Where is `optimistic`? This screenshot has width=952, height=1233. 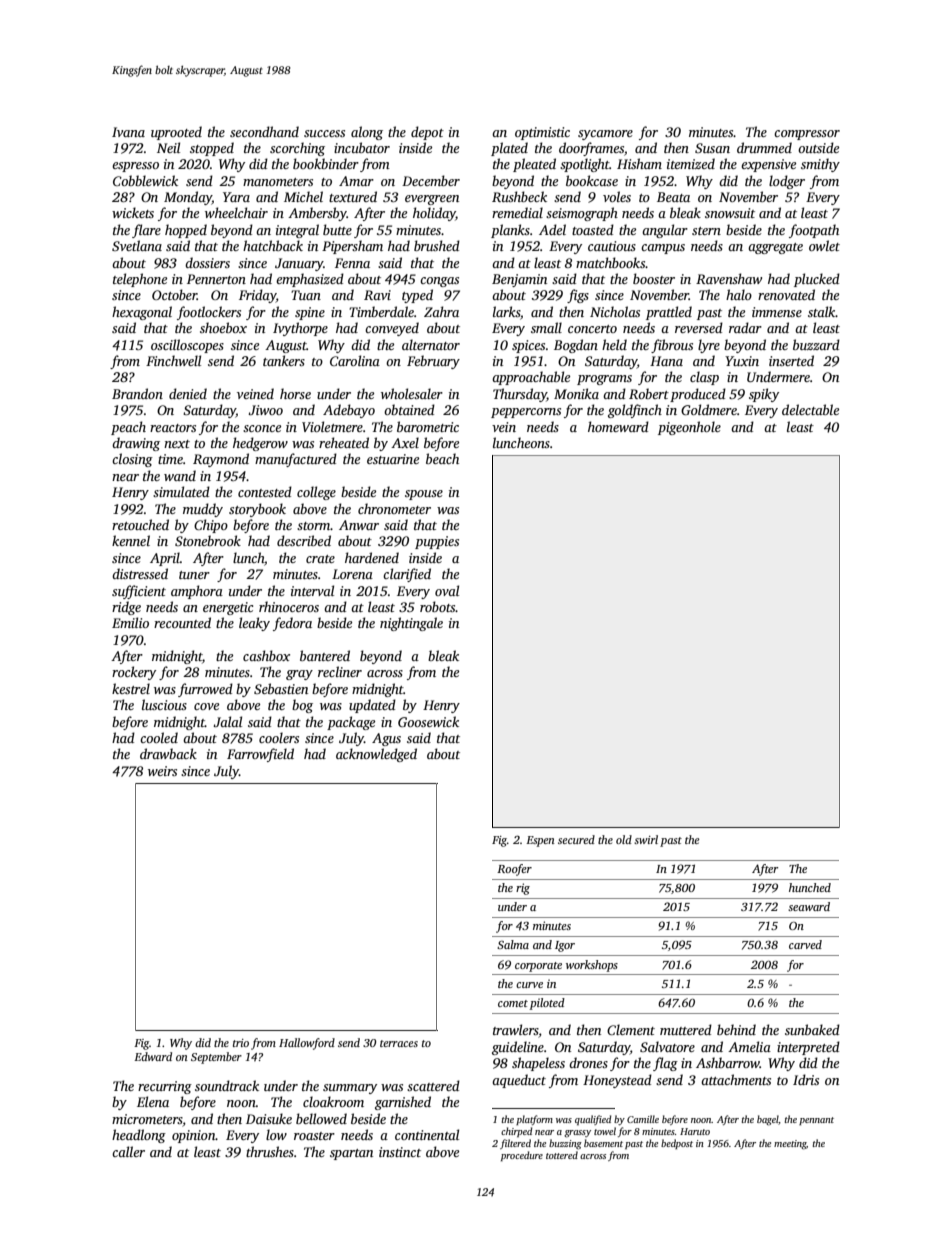
optimistic is located at coordinates (542, 133).
